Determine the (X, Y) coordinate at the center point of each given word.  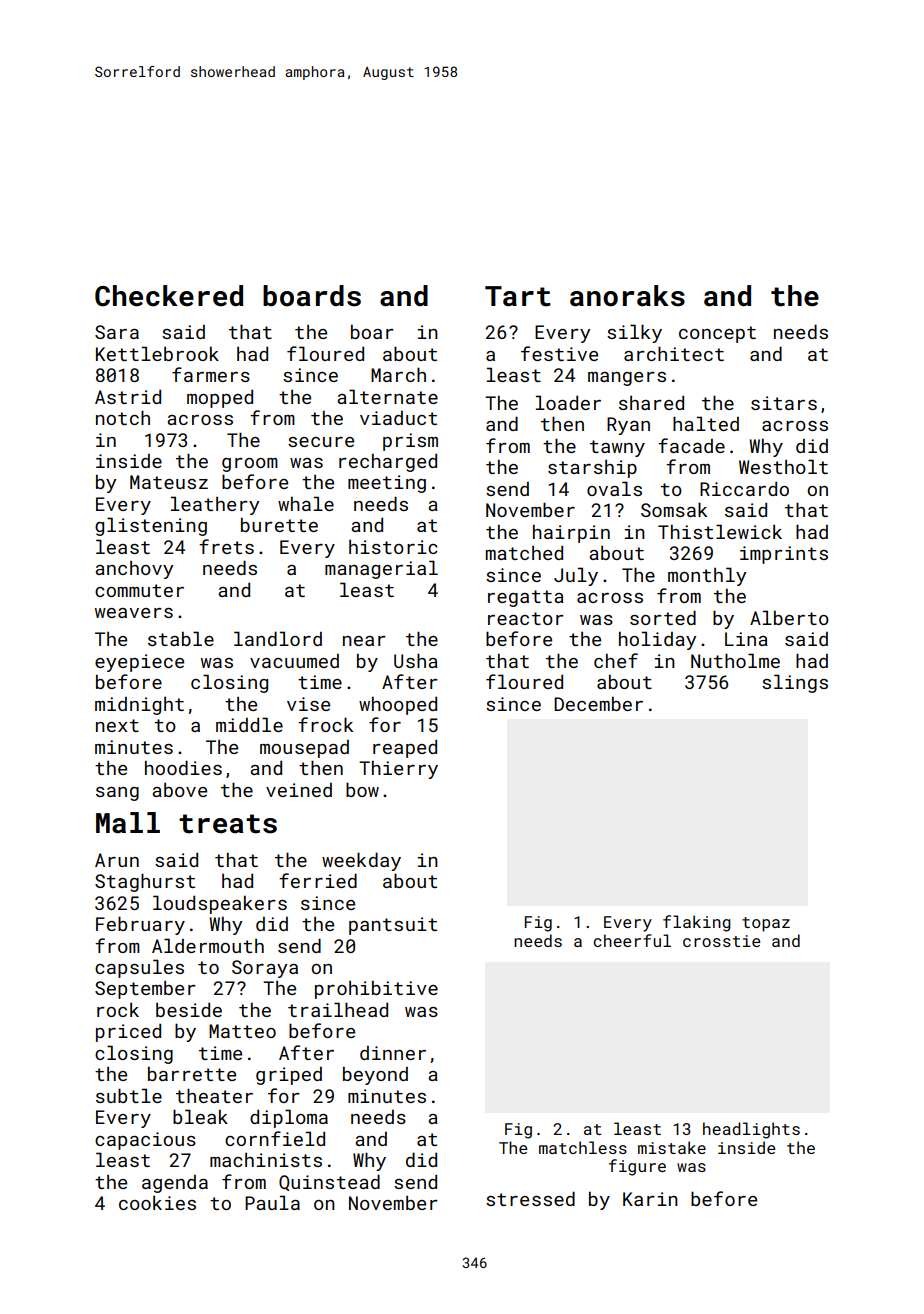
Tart (518, 296)
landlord (278, 638)
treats (228, 824)
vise (308, 704)
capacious (145, 1141)
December (598, 703)
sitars (784, 403)
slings (795, 683)
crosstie (721, 941)
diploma (289, 1118)
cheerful (632, 940)
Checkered (169, 296)
